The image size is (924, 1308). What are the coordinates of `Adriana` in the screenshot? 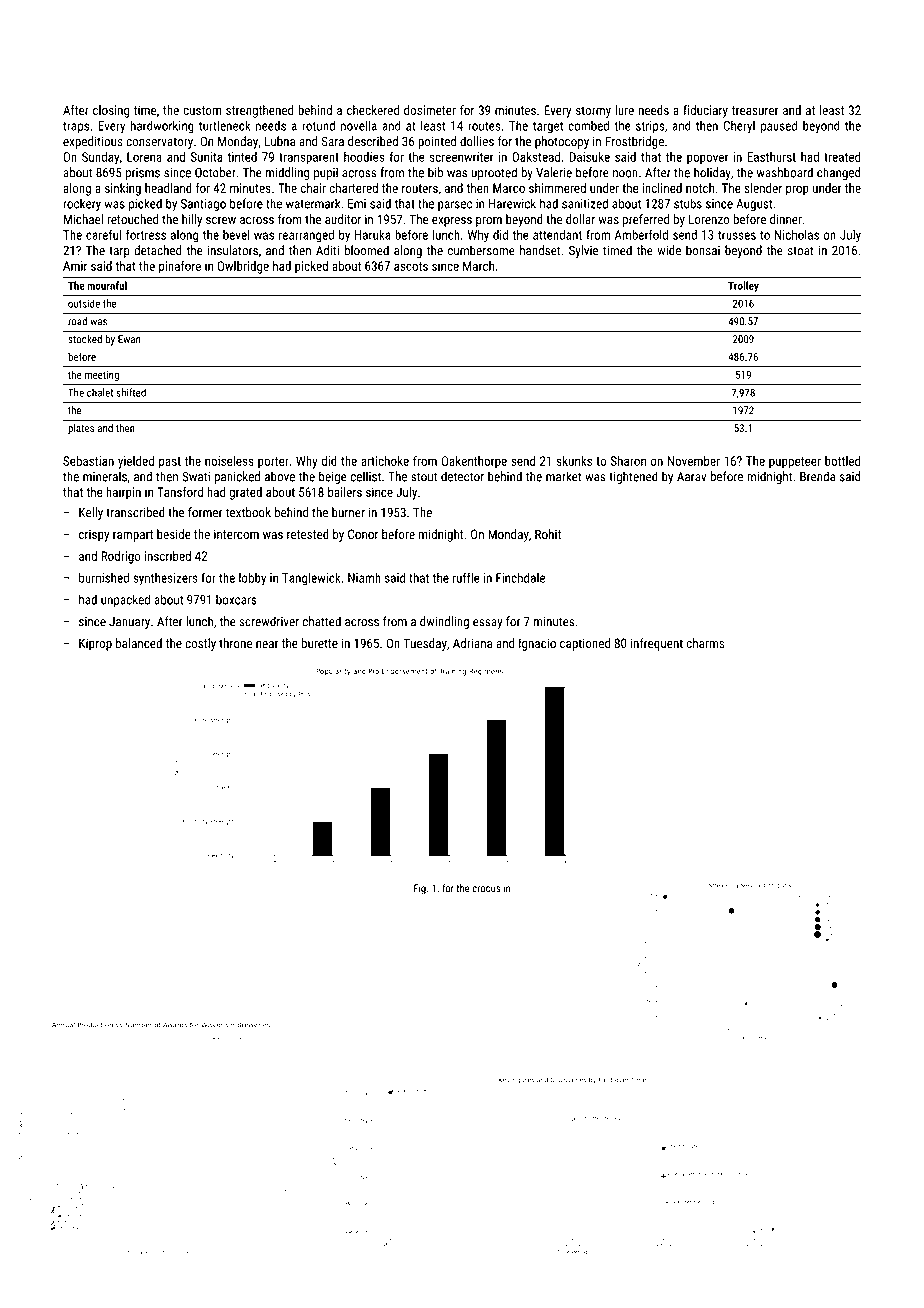 It's located at (472, 643).
